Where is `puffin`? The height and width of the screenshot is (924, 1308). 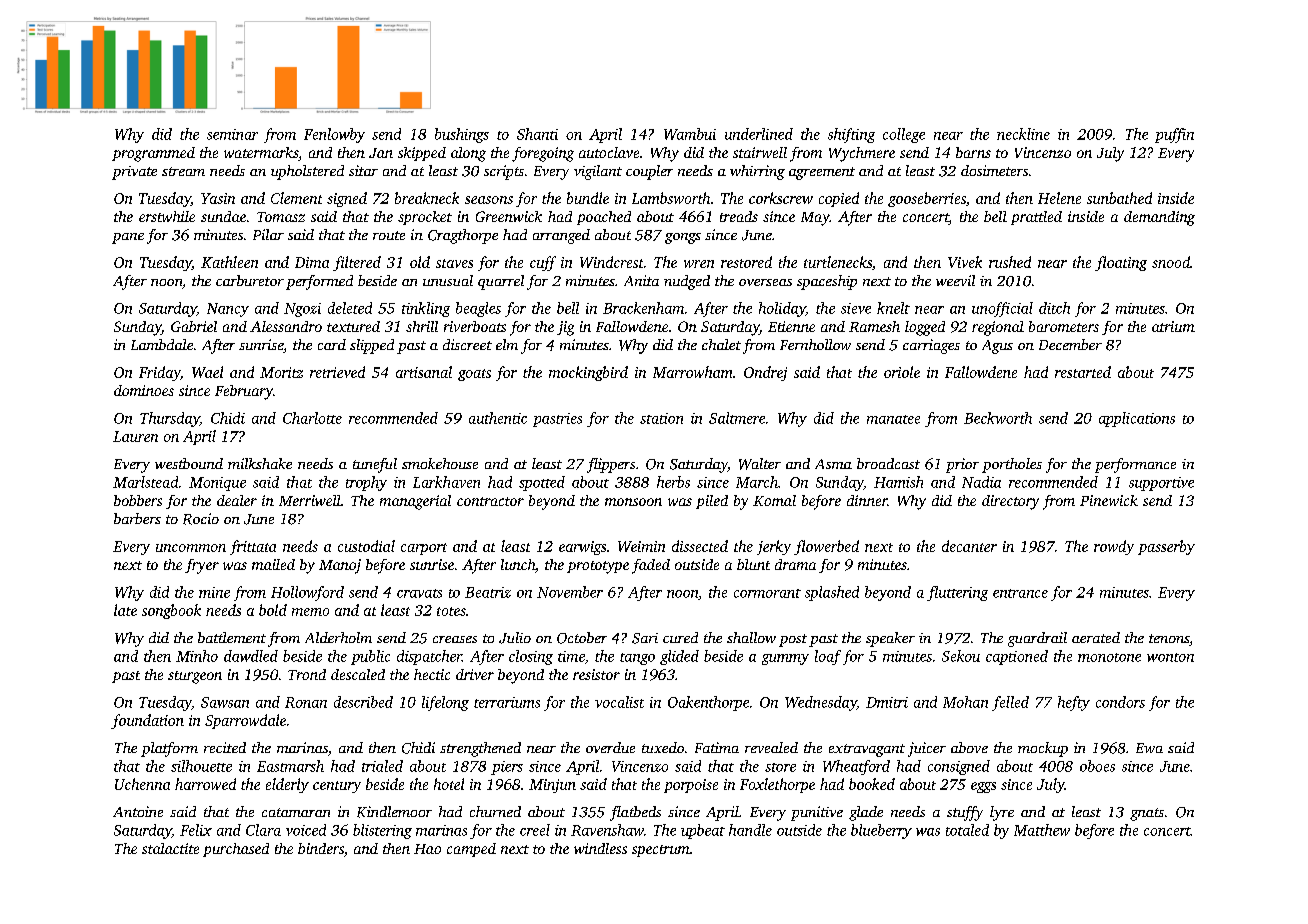 puffin is located at coordinates (1174, 135).
